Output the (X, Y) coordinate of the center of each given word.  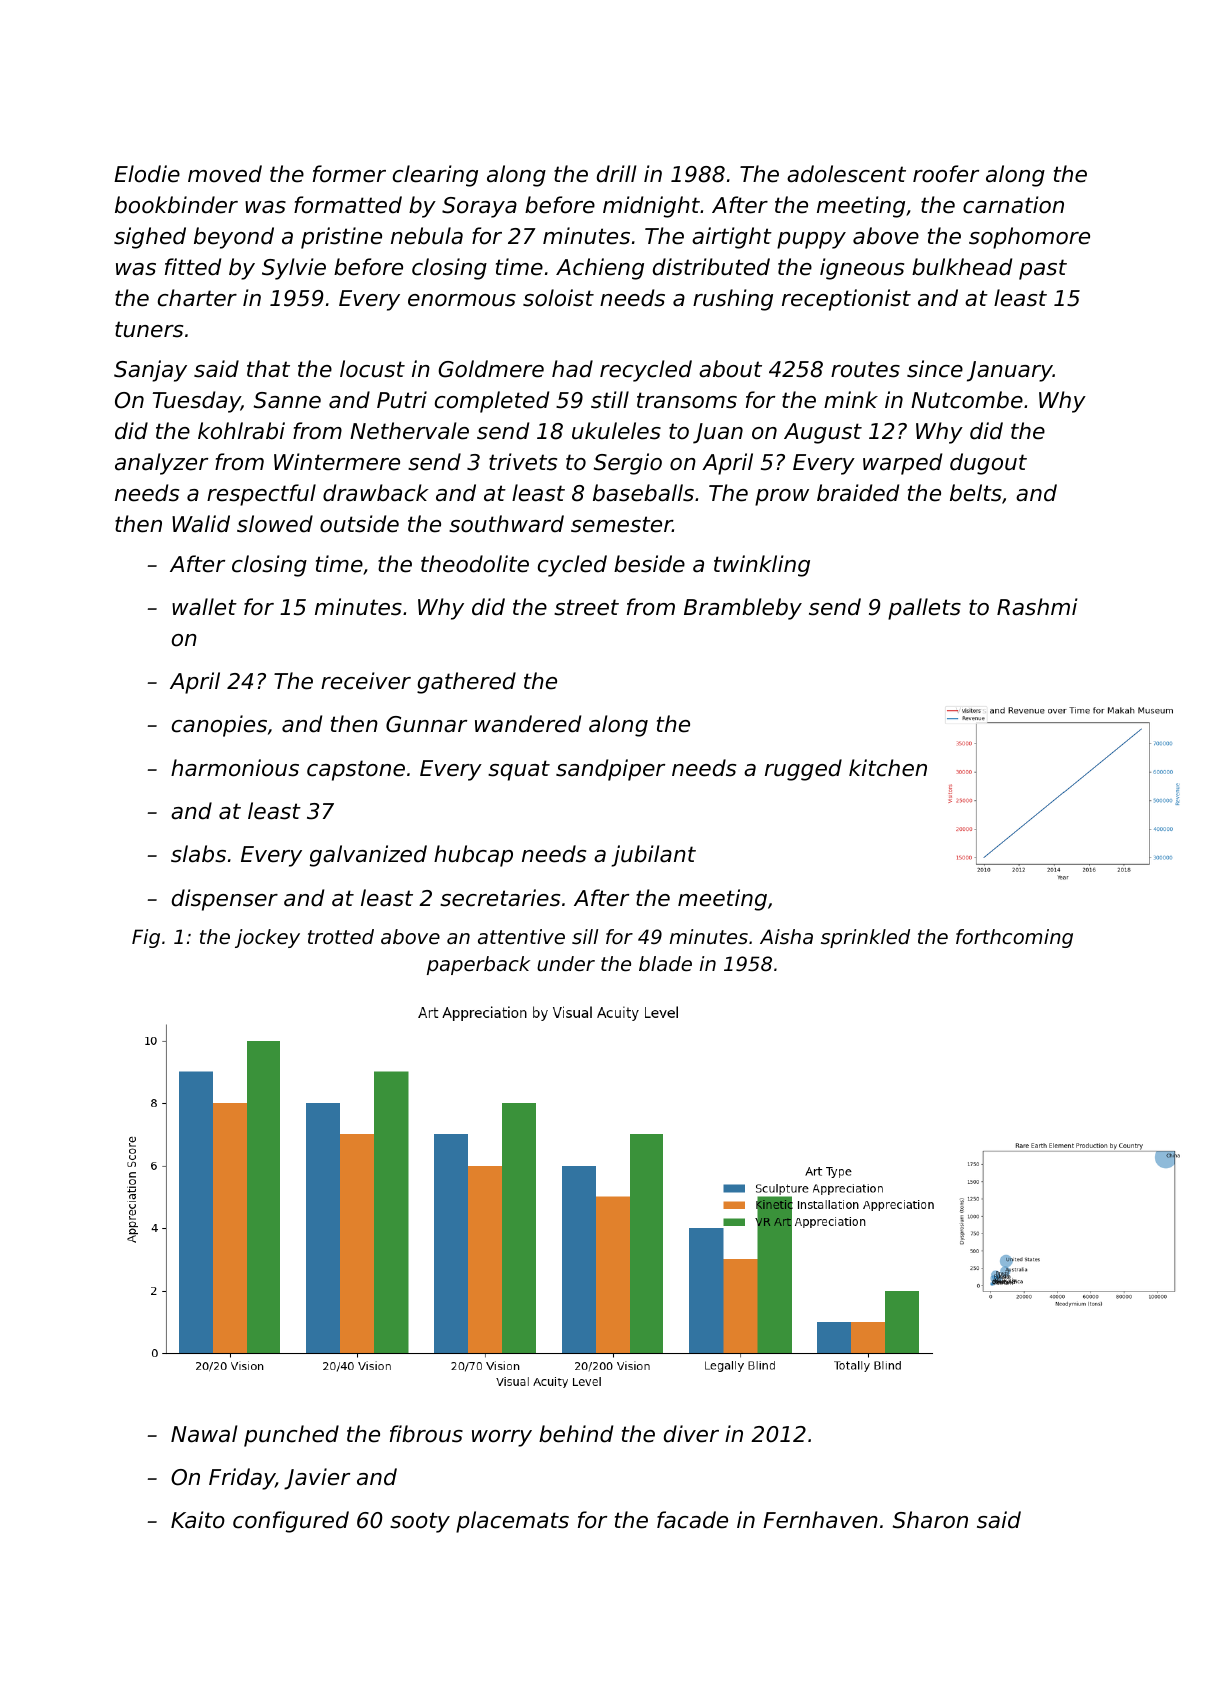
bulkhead (962, 267)
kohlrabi (241, 431)
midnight (651, 207)
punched (291, 1436)
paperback (478, 965)
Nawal (204, 1434)
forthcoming (1014, 938)
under (566, 964)
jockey (267, 938)
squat (519, 770)
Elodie (147, 174)
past (1043, 269)
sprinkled (865, 938)
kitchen (888, 768)
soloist (558, 298)
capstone (356, 770)
